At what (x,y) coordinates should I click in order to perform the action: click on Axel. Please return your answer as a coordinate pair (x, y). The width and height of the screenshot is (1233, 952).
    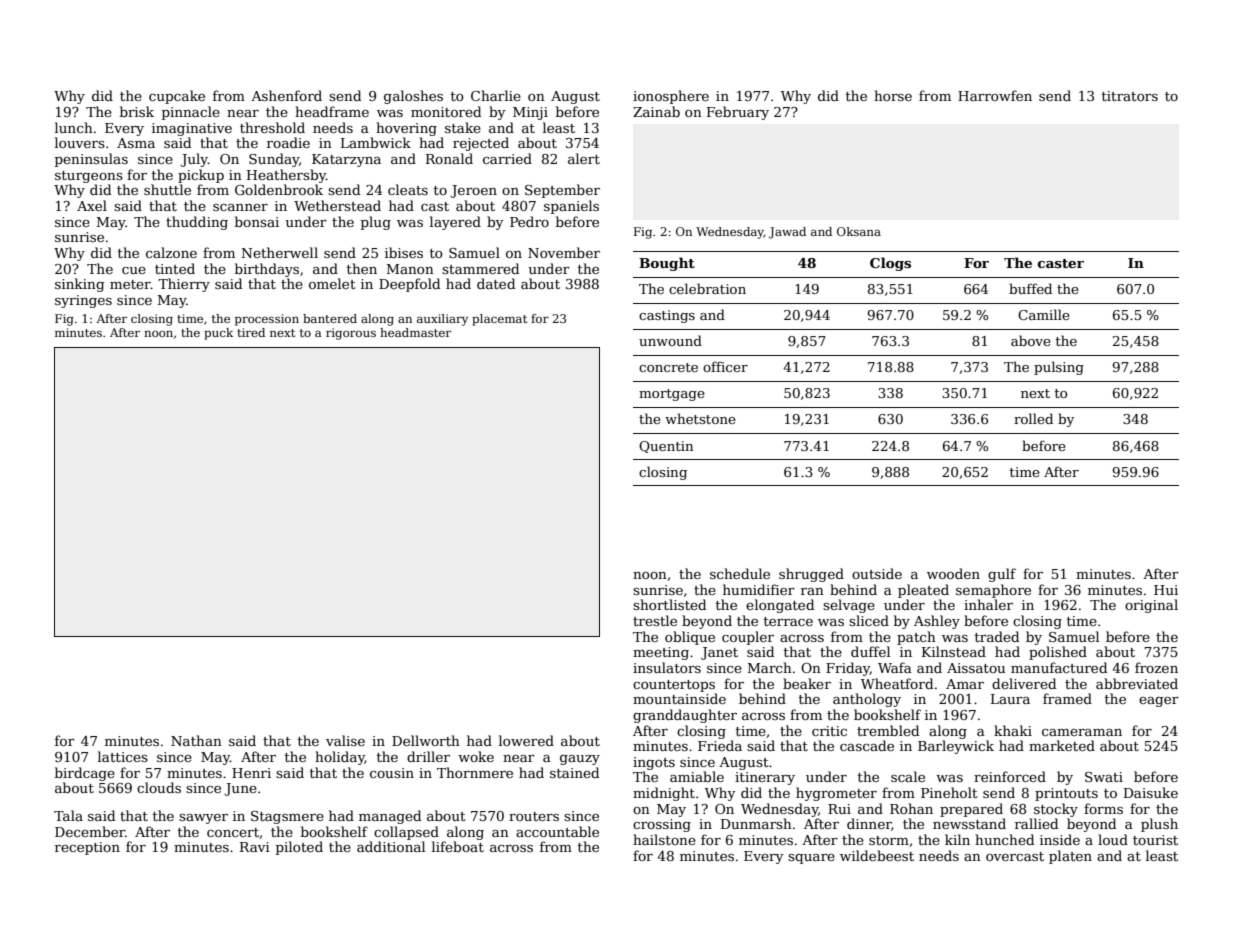
    Looking at the image, I should click on (92, 205).
